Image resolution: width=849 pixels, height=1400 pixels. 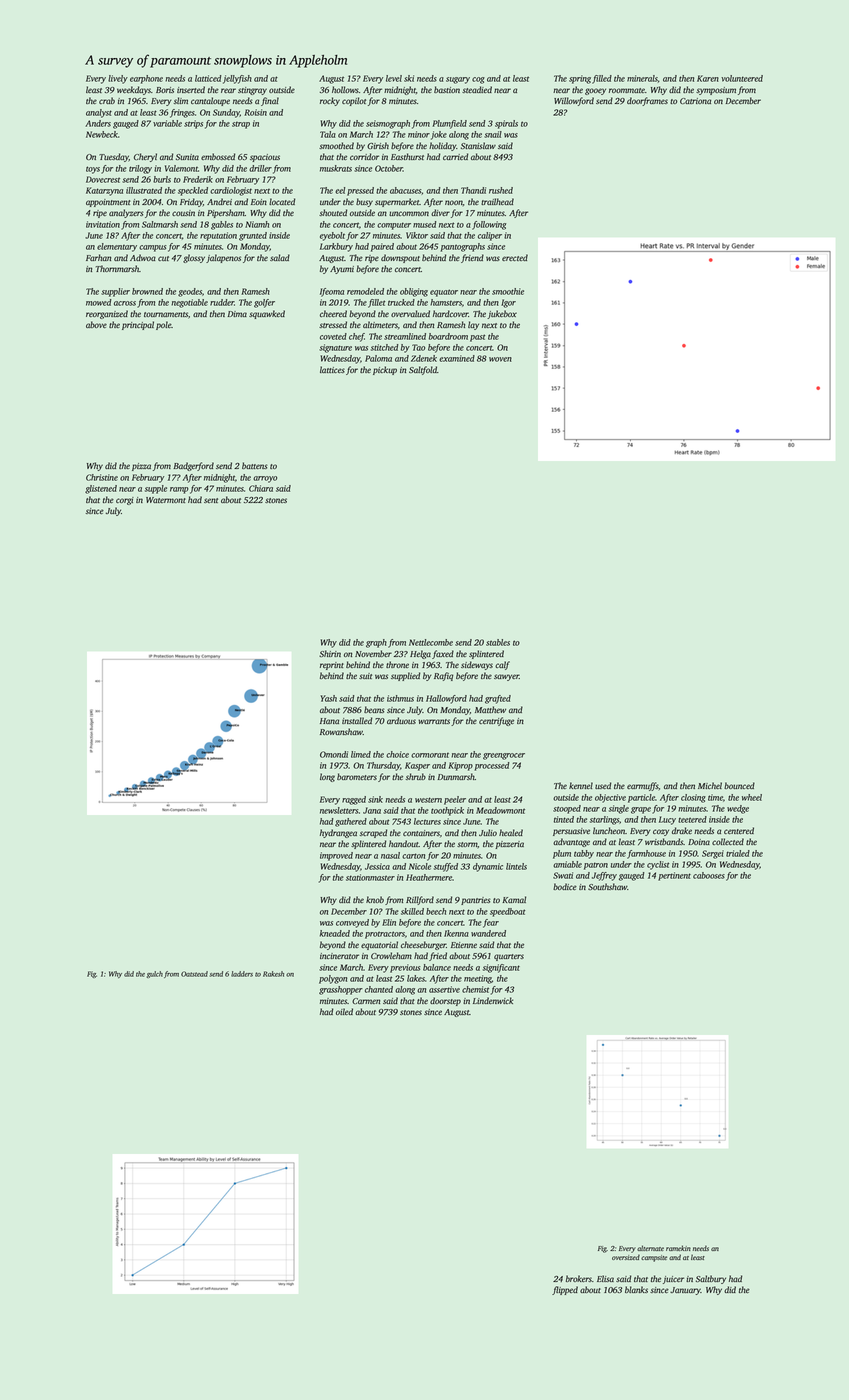 I want to click on cog, so click(x=478, y=80).
